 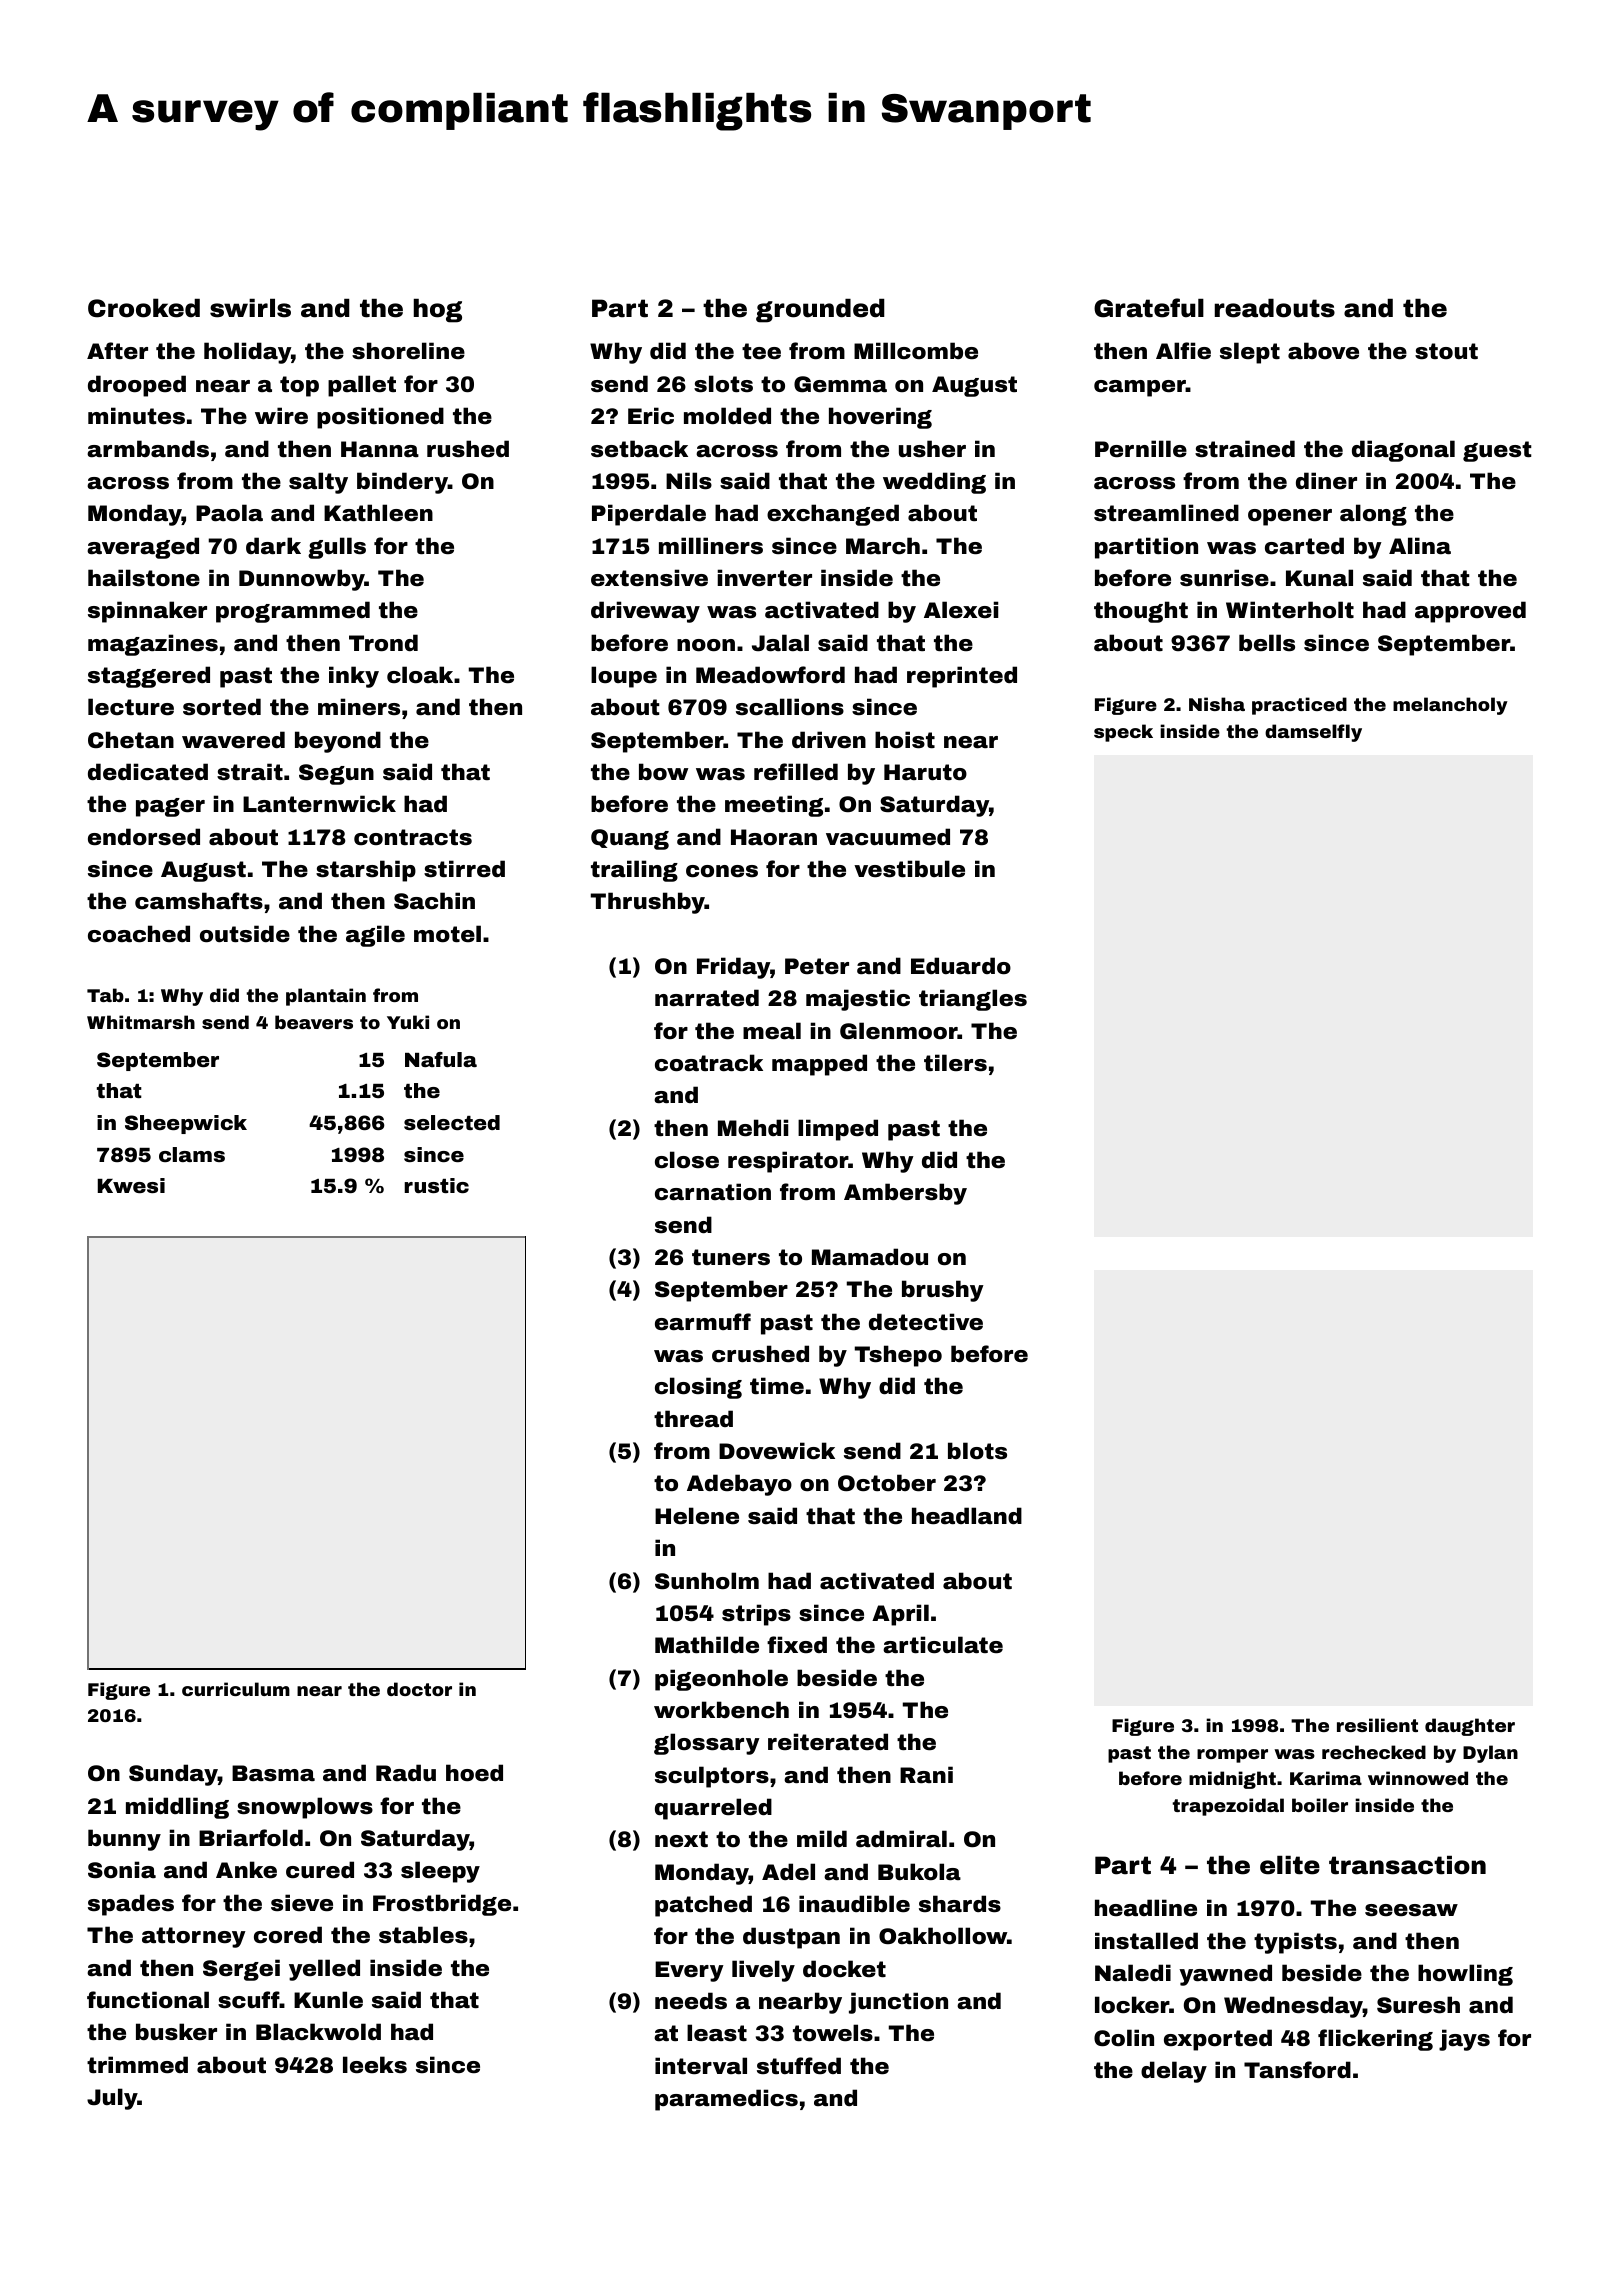 I want to click on melancholy, so click(x=1450, y=706).
